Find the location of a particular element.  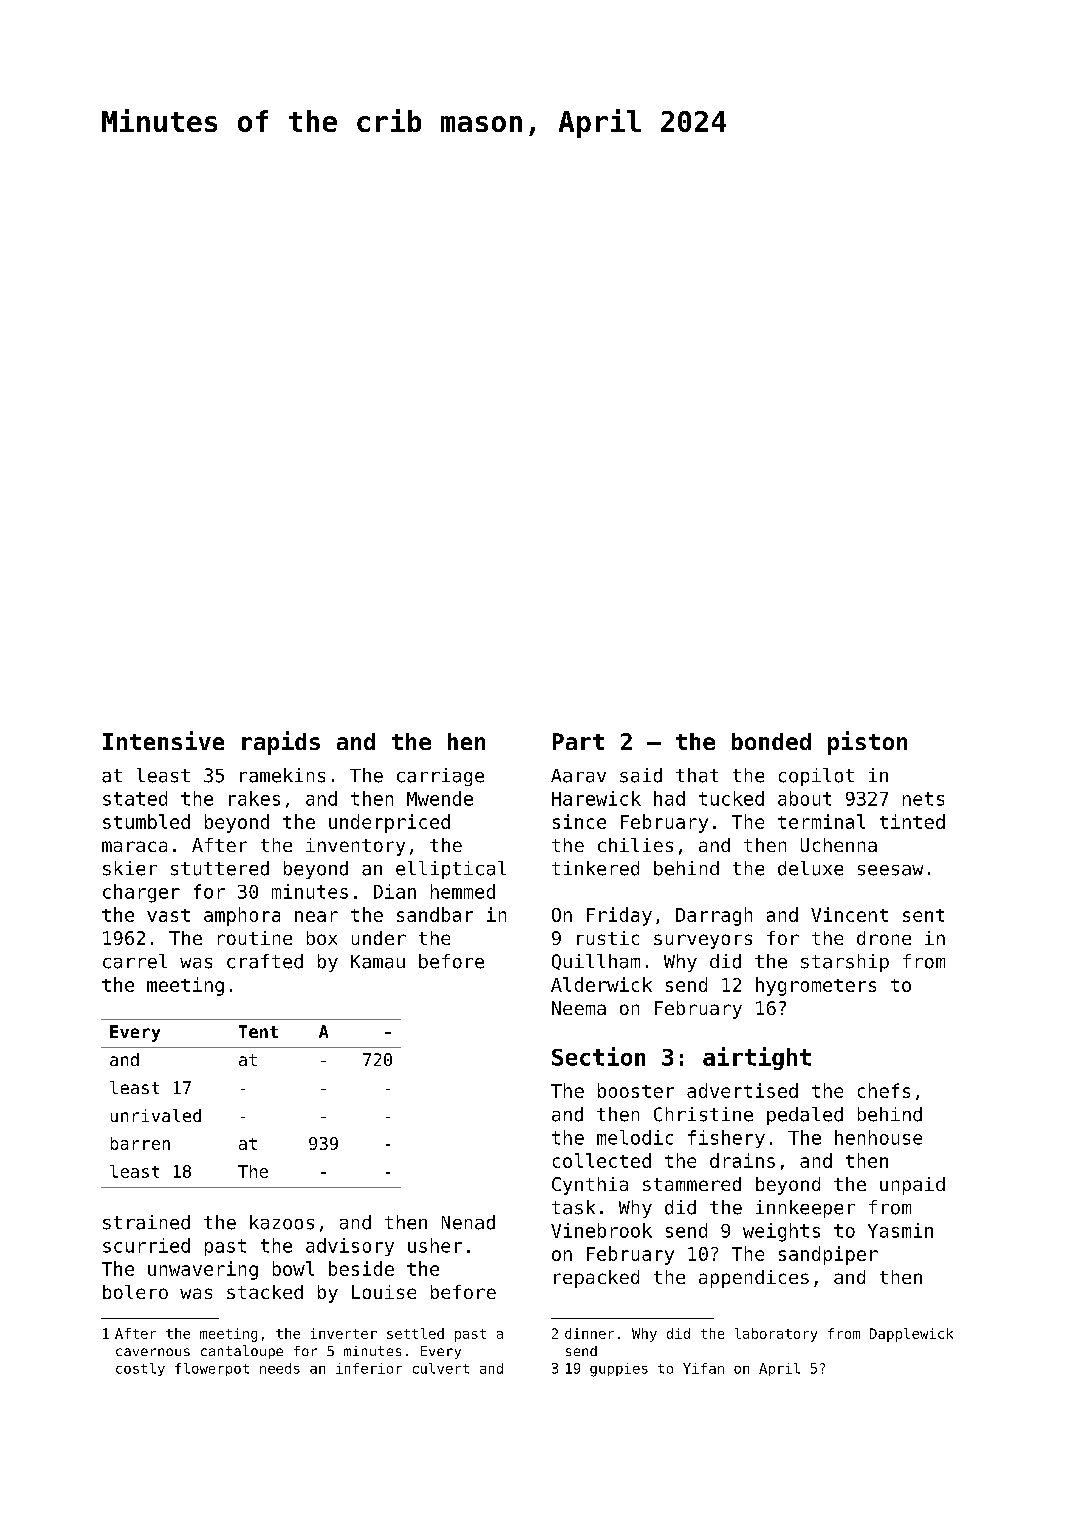

advertised is located at coordinates (742, 1090).
